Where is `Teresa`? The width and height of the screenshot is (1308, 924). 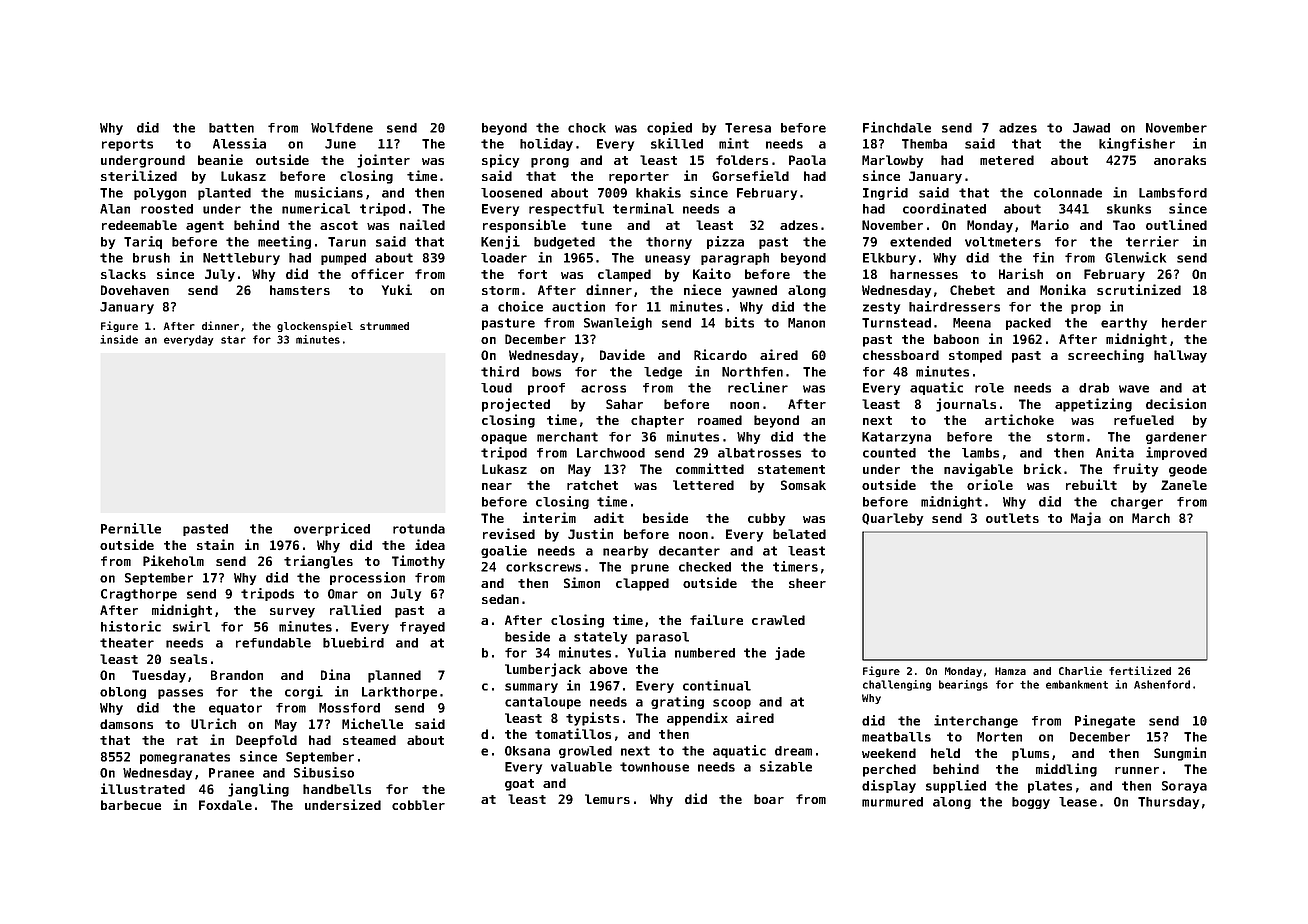
Teresa is located at coordinates (748, 128).
